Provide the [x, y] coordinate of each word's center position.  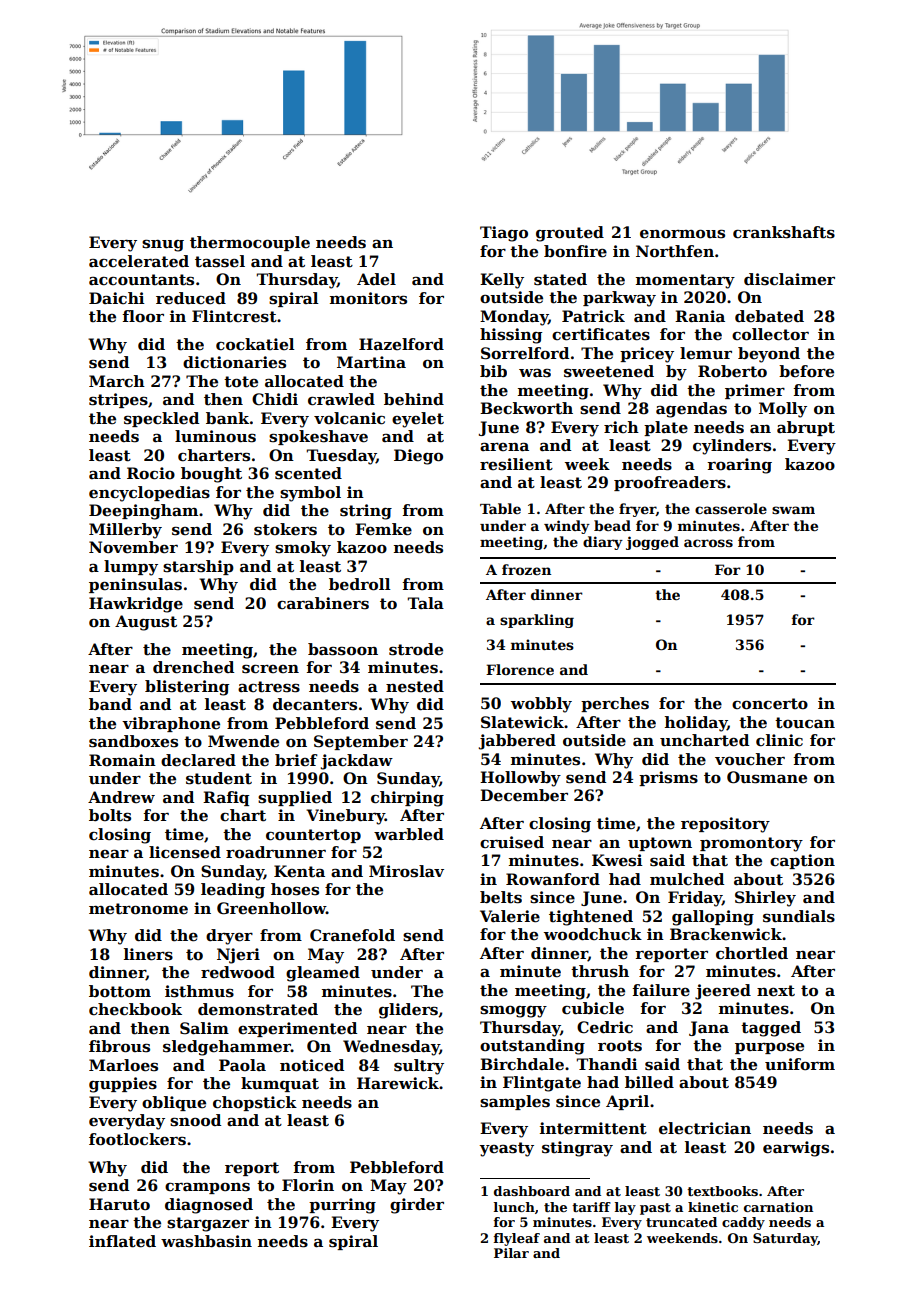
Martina [371, 362]
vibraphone [171, 724]
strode [416, 649]
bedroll [360, 584]
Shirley [765, 899]
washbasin [206, 1241]
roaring [739, 466]
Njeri [238, 956]
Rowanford [553, 879]
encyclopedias [149, 494]
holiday [696, 724]
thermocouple [250, 243]
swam [793, 510]
